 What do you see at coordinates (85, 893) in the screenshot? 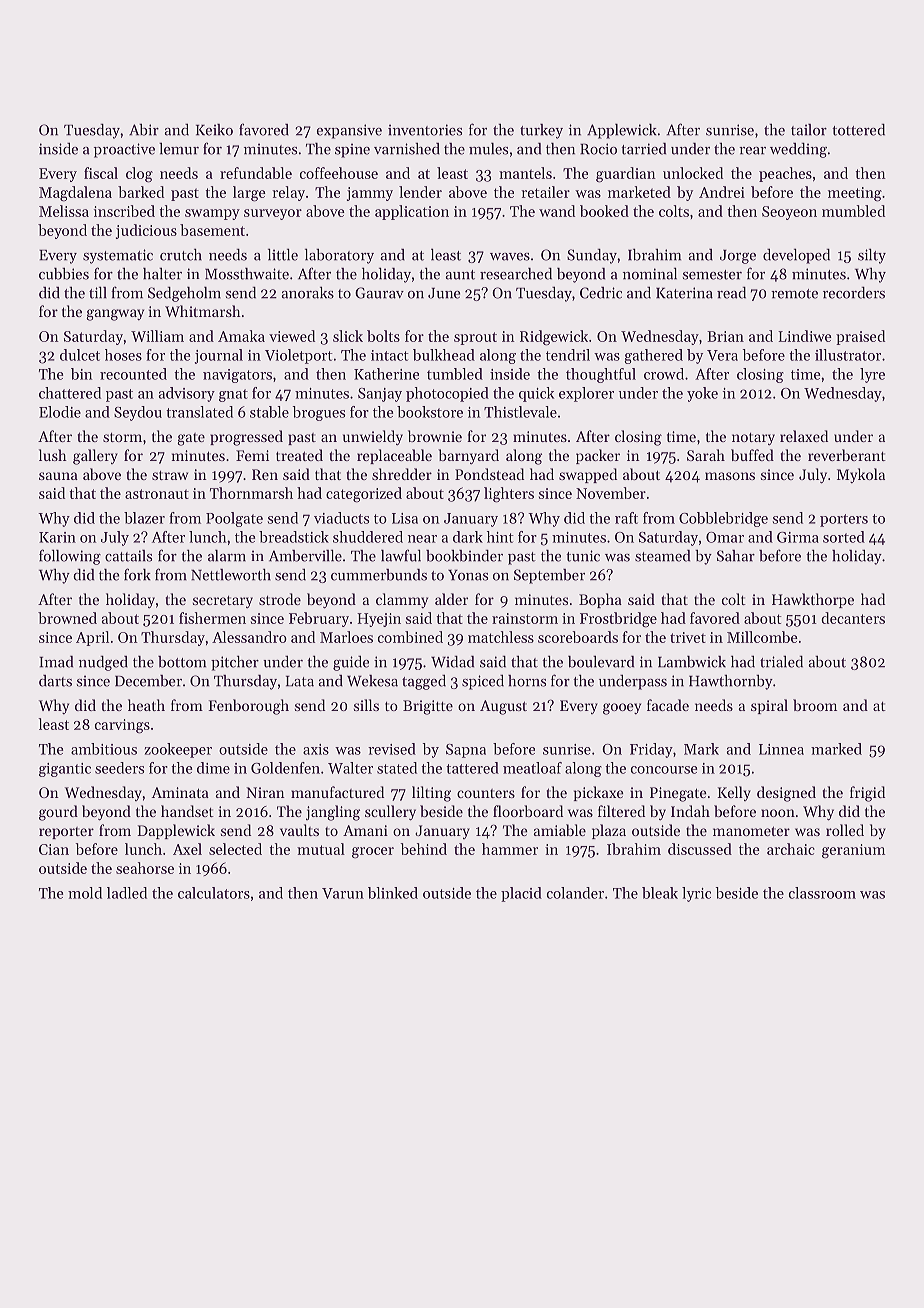
I see `mold` at bounding box center [85, 893].
